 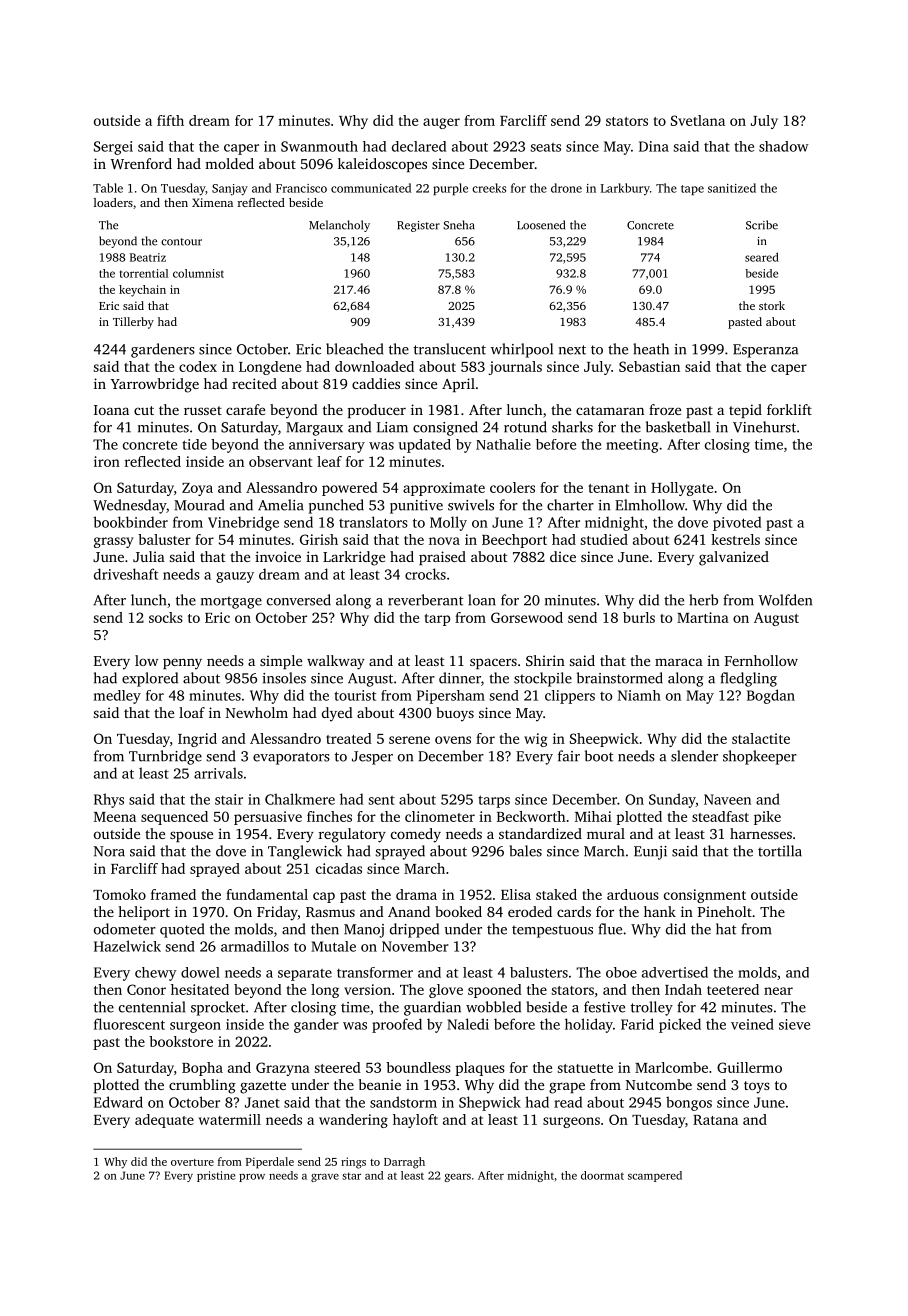 What do you see at coordinates (460, 678) in the image?
I see `dinner` at bounding box center [460, 678].
